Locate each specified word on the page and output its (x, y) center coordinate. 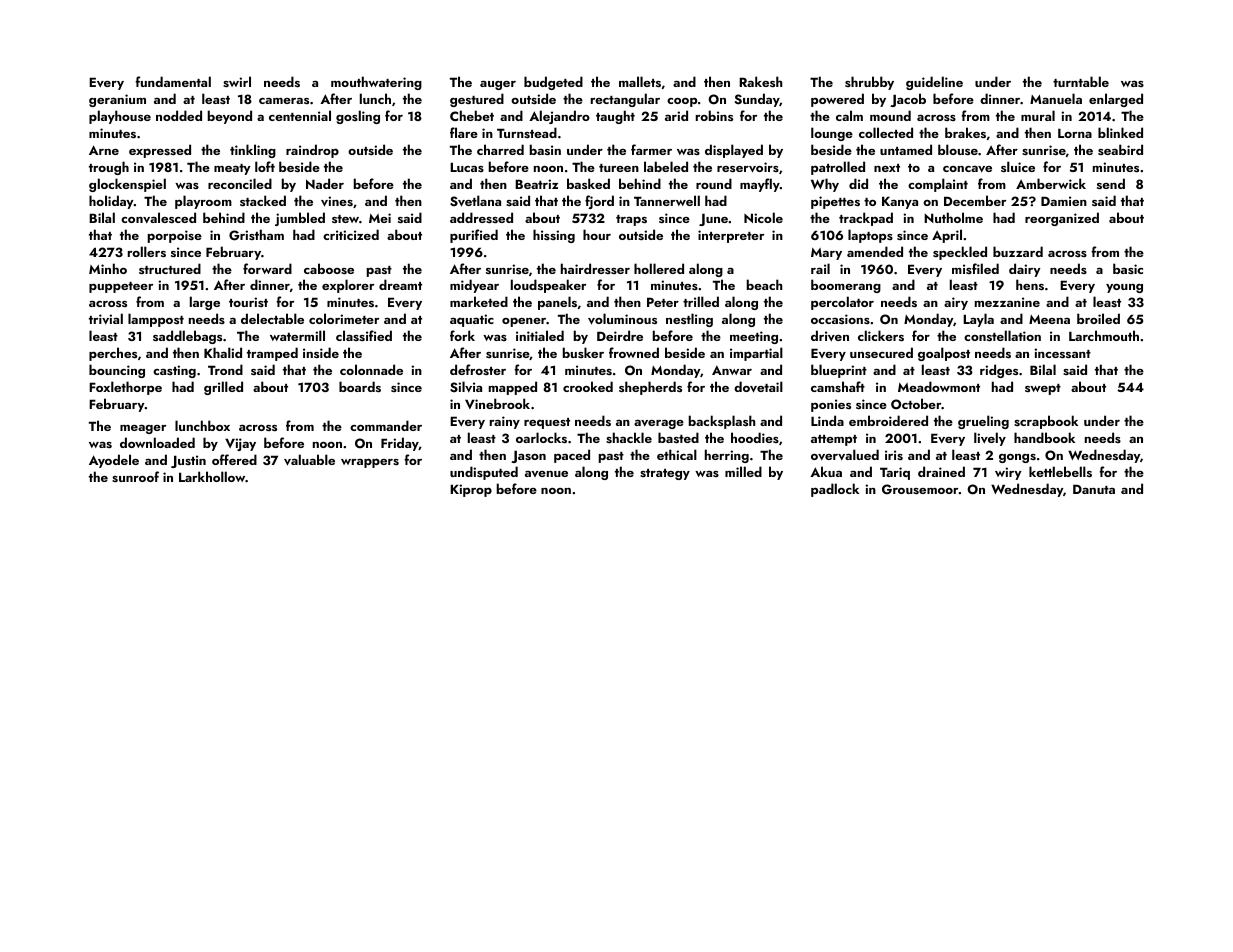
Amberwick (1051, 183)
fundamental (173, 81)
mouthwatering (376, 83)
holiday (111, 202)
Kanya (900, 202)
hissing (554, 236)
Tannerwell (667, 200)
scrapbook (1046, 422)
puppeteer (121, 287)
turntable (1081, 81)
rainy (505, 422)
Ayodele (114, 461)
